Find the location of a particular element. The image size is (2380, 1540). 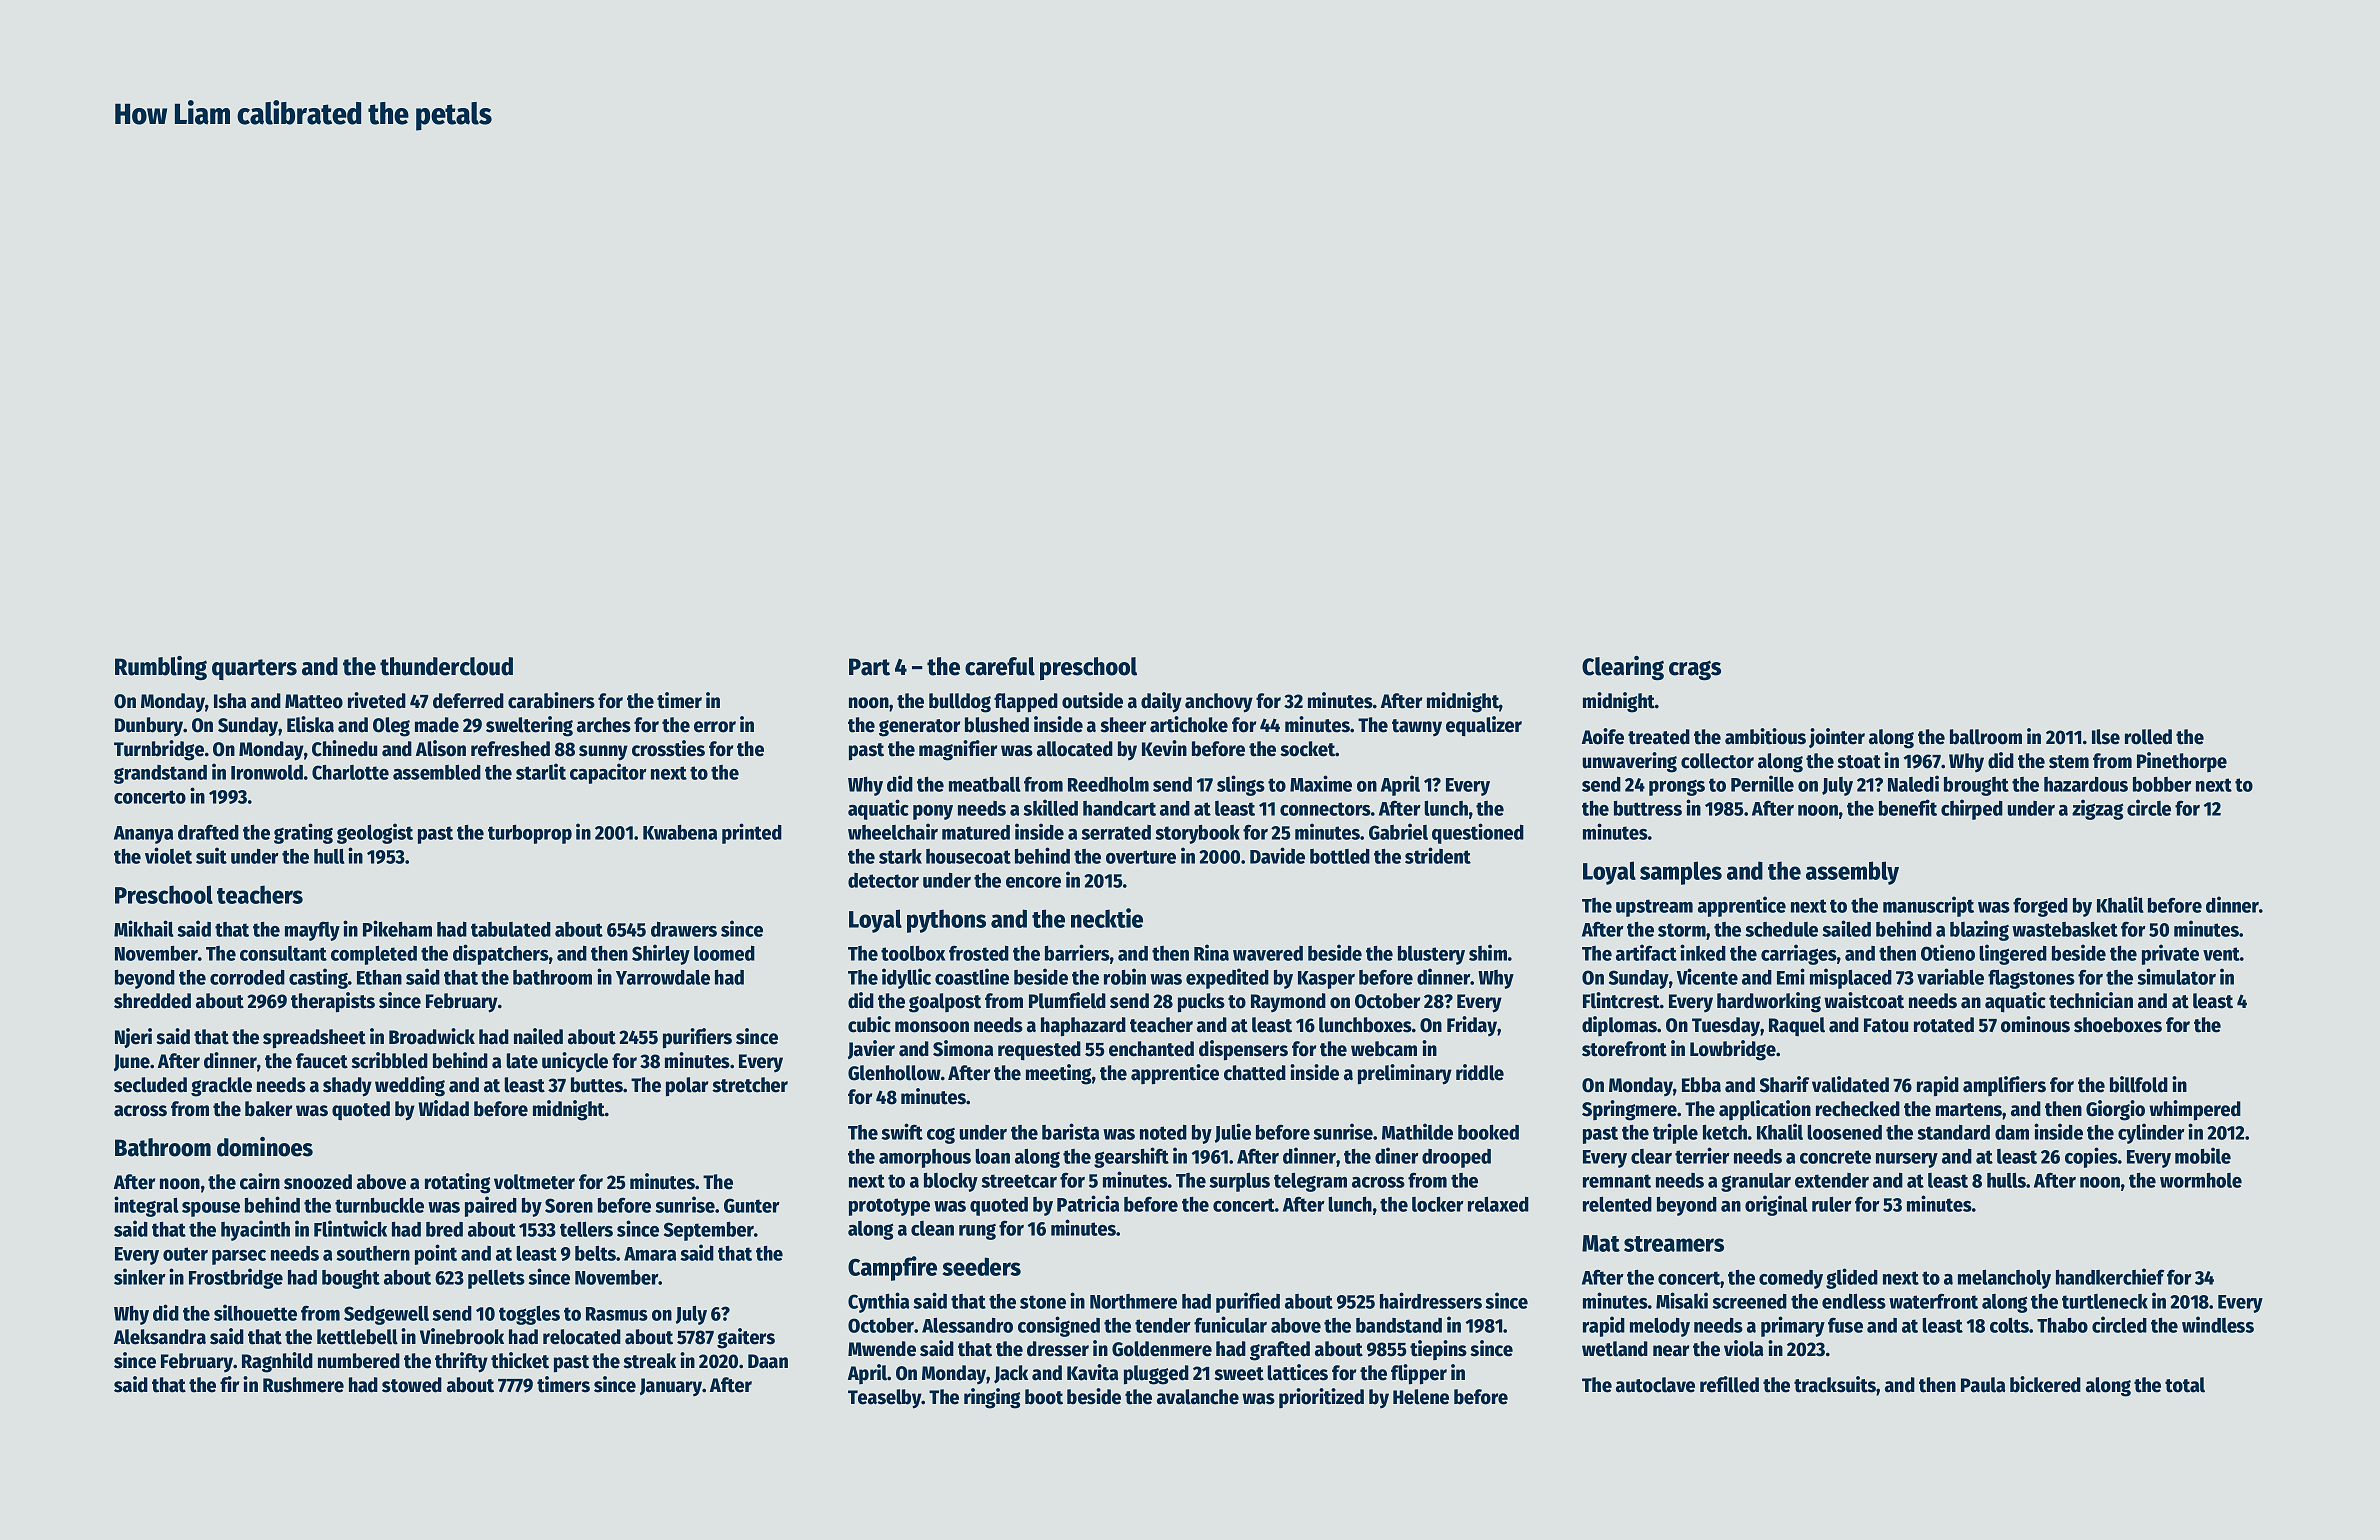

wormhole is located at coordinates (2201, 1180).
